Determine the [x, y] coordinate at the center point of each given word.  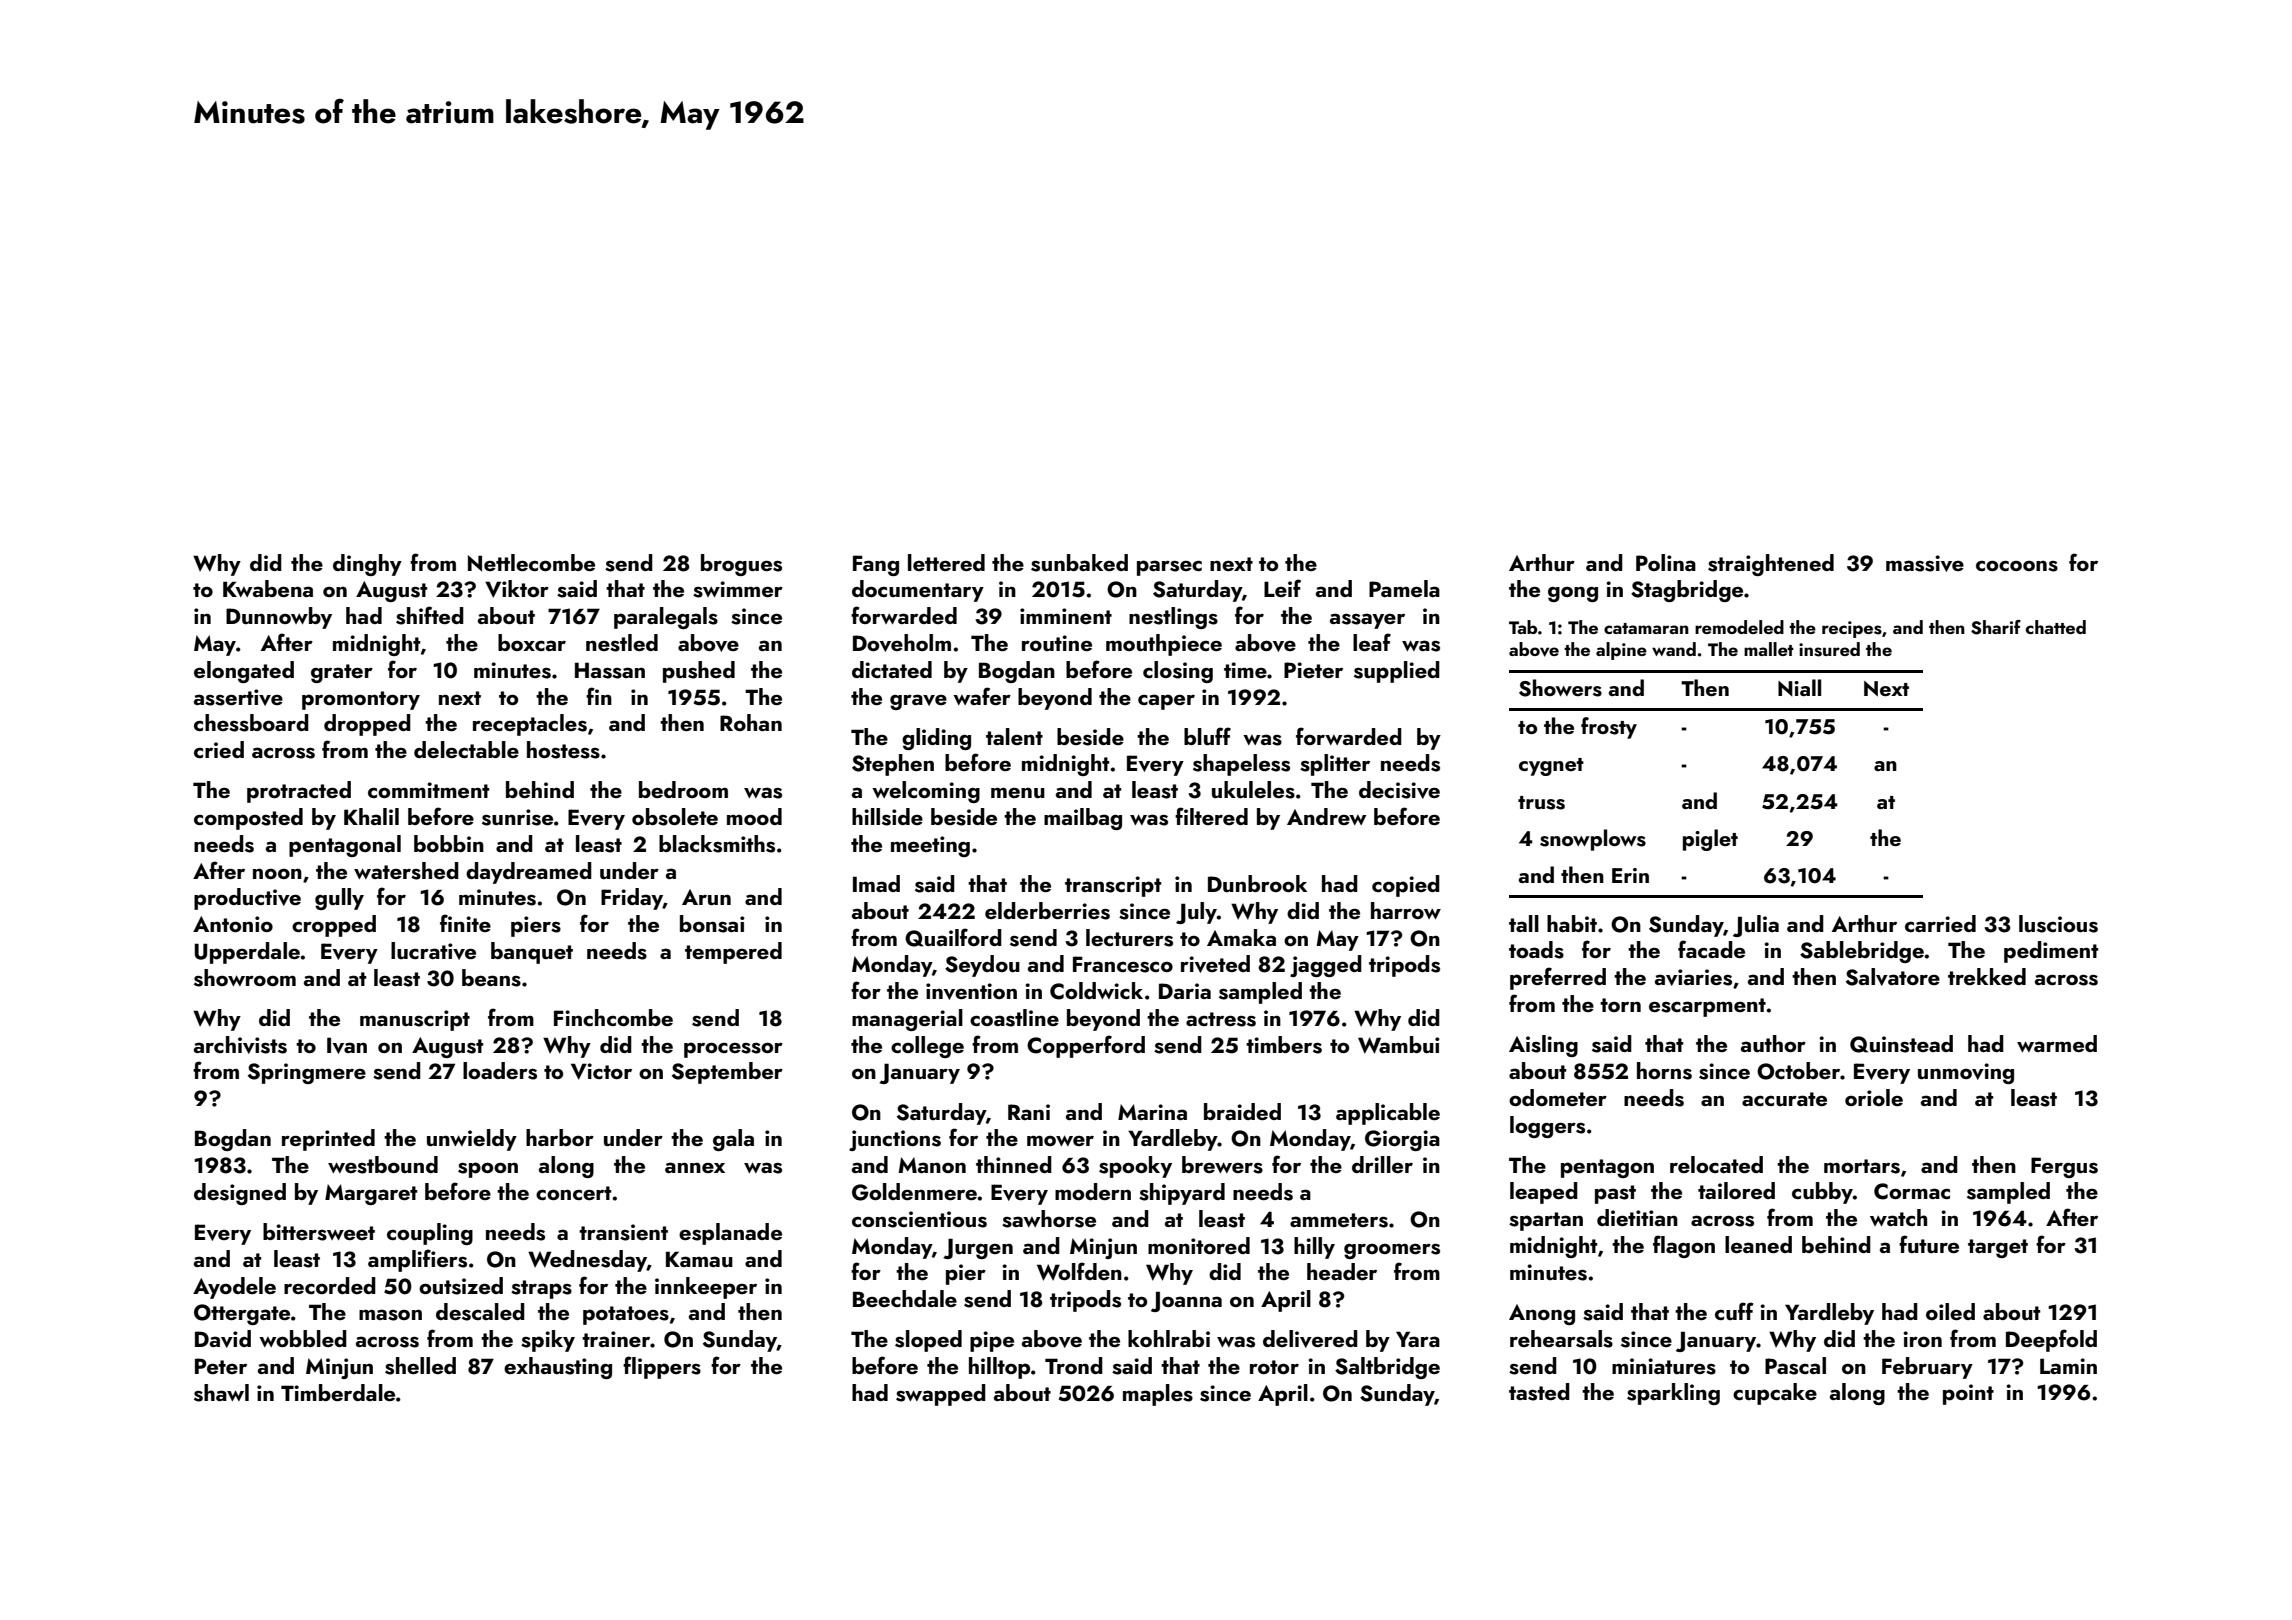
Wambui [1399, 1045]
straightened [1771, 565]
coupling [430, 1234]
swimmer [738, 589]
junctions [895, 1140]
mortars [1862, 1166]
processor [733, 1050]
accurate [1784, 1099]
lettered [946, 562]
